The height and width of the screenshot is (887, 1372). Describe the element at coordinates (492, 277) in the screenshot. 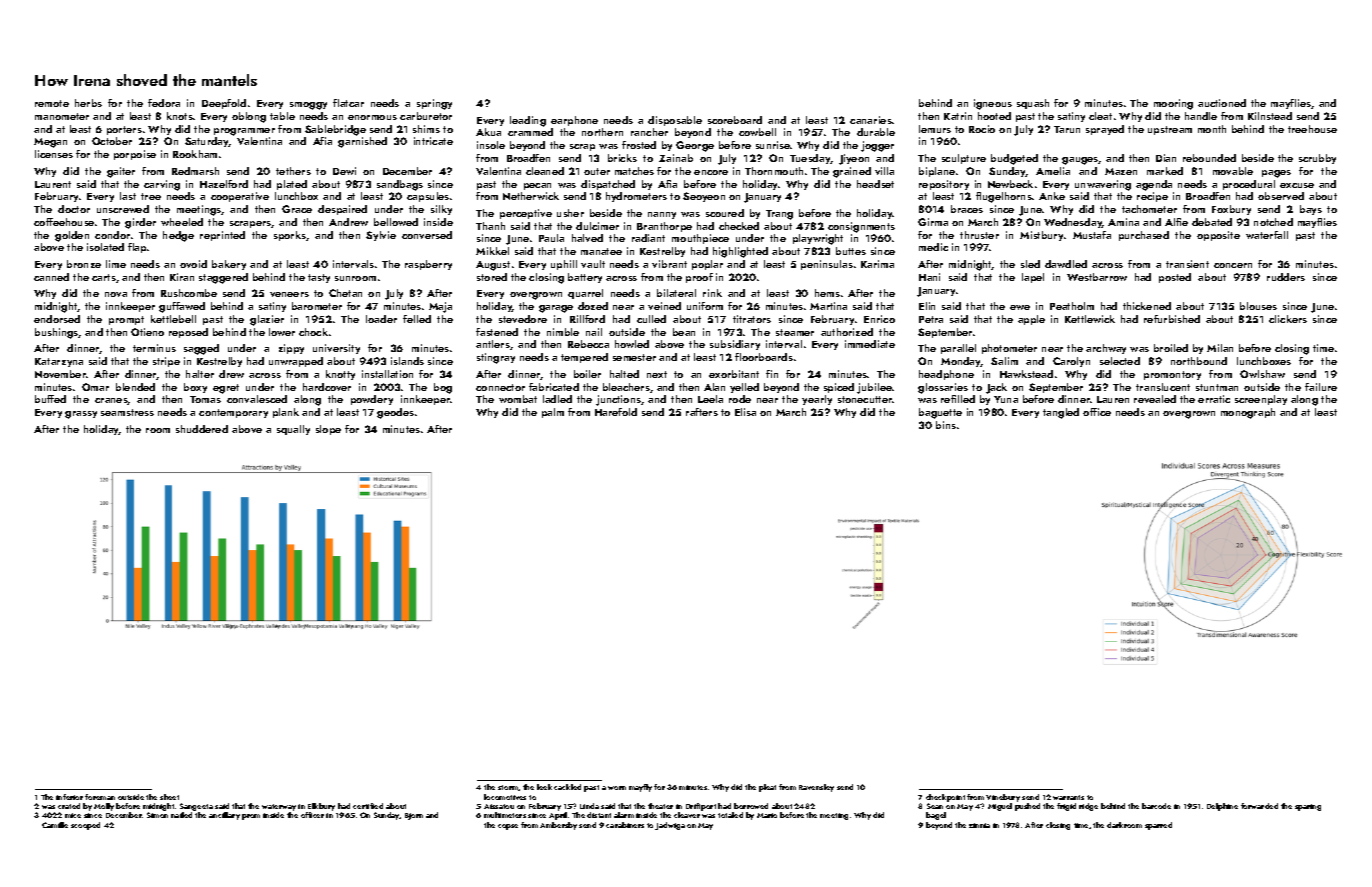

I see `stored` at that location.
